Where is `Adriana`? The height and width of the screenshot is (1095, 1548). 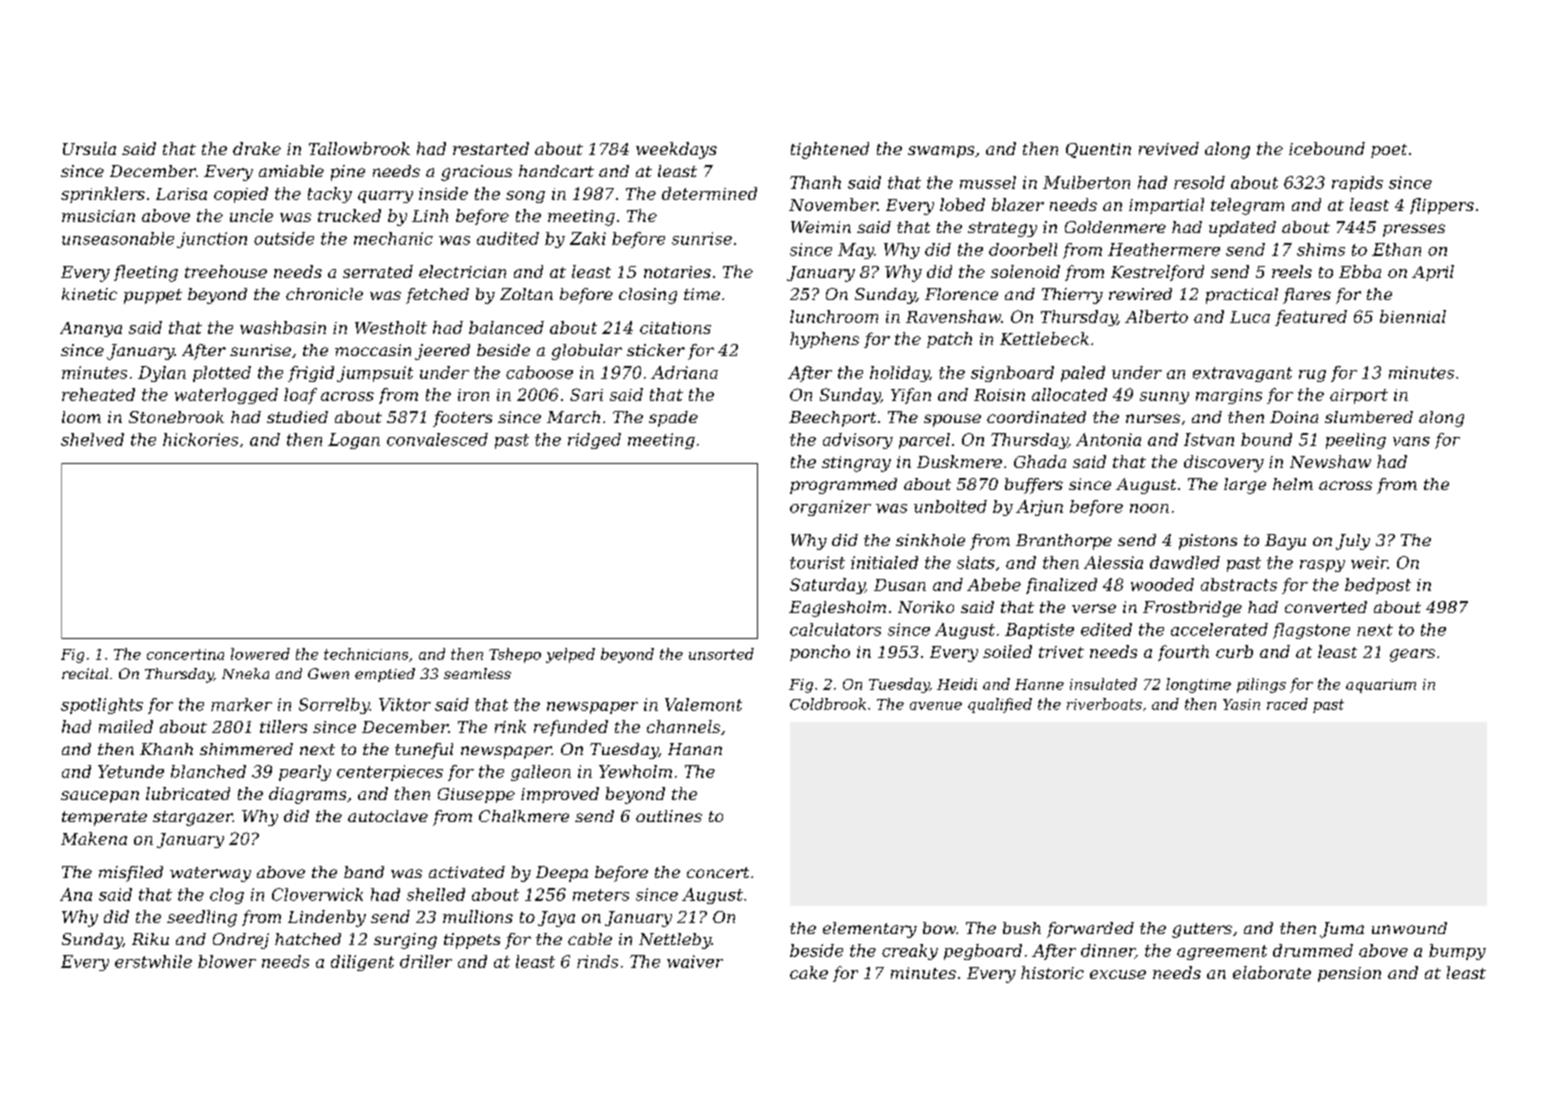
Adriana is located at coordinates (684, 372).
